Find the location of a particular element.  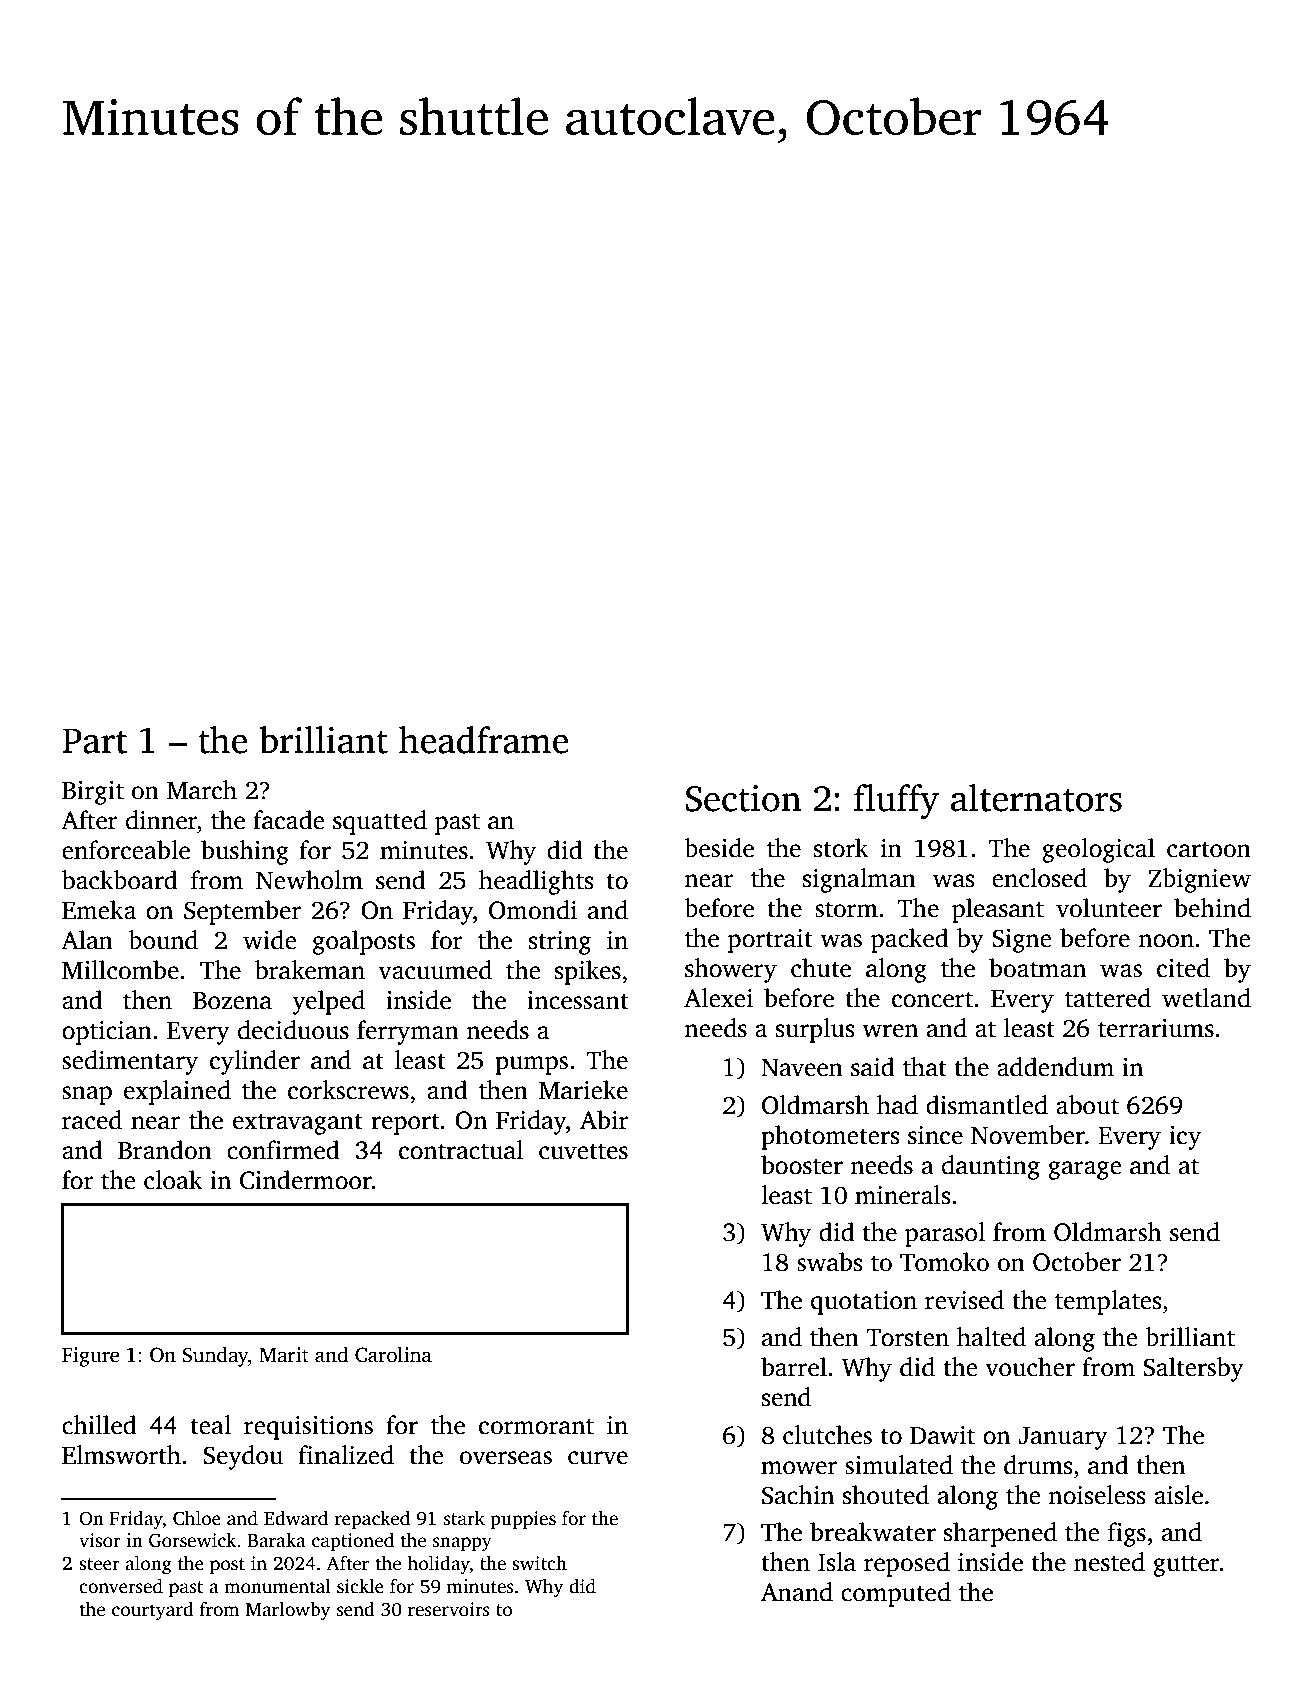

Marit is located at coordinates (284, 1355).
